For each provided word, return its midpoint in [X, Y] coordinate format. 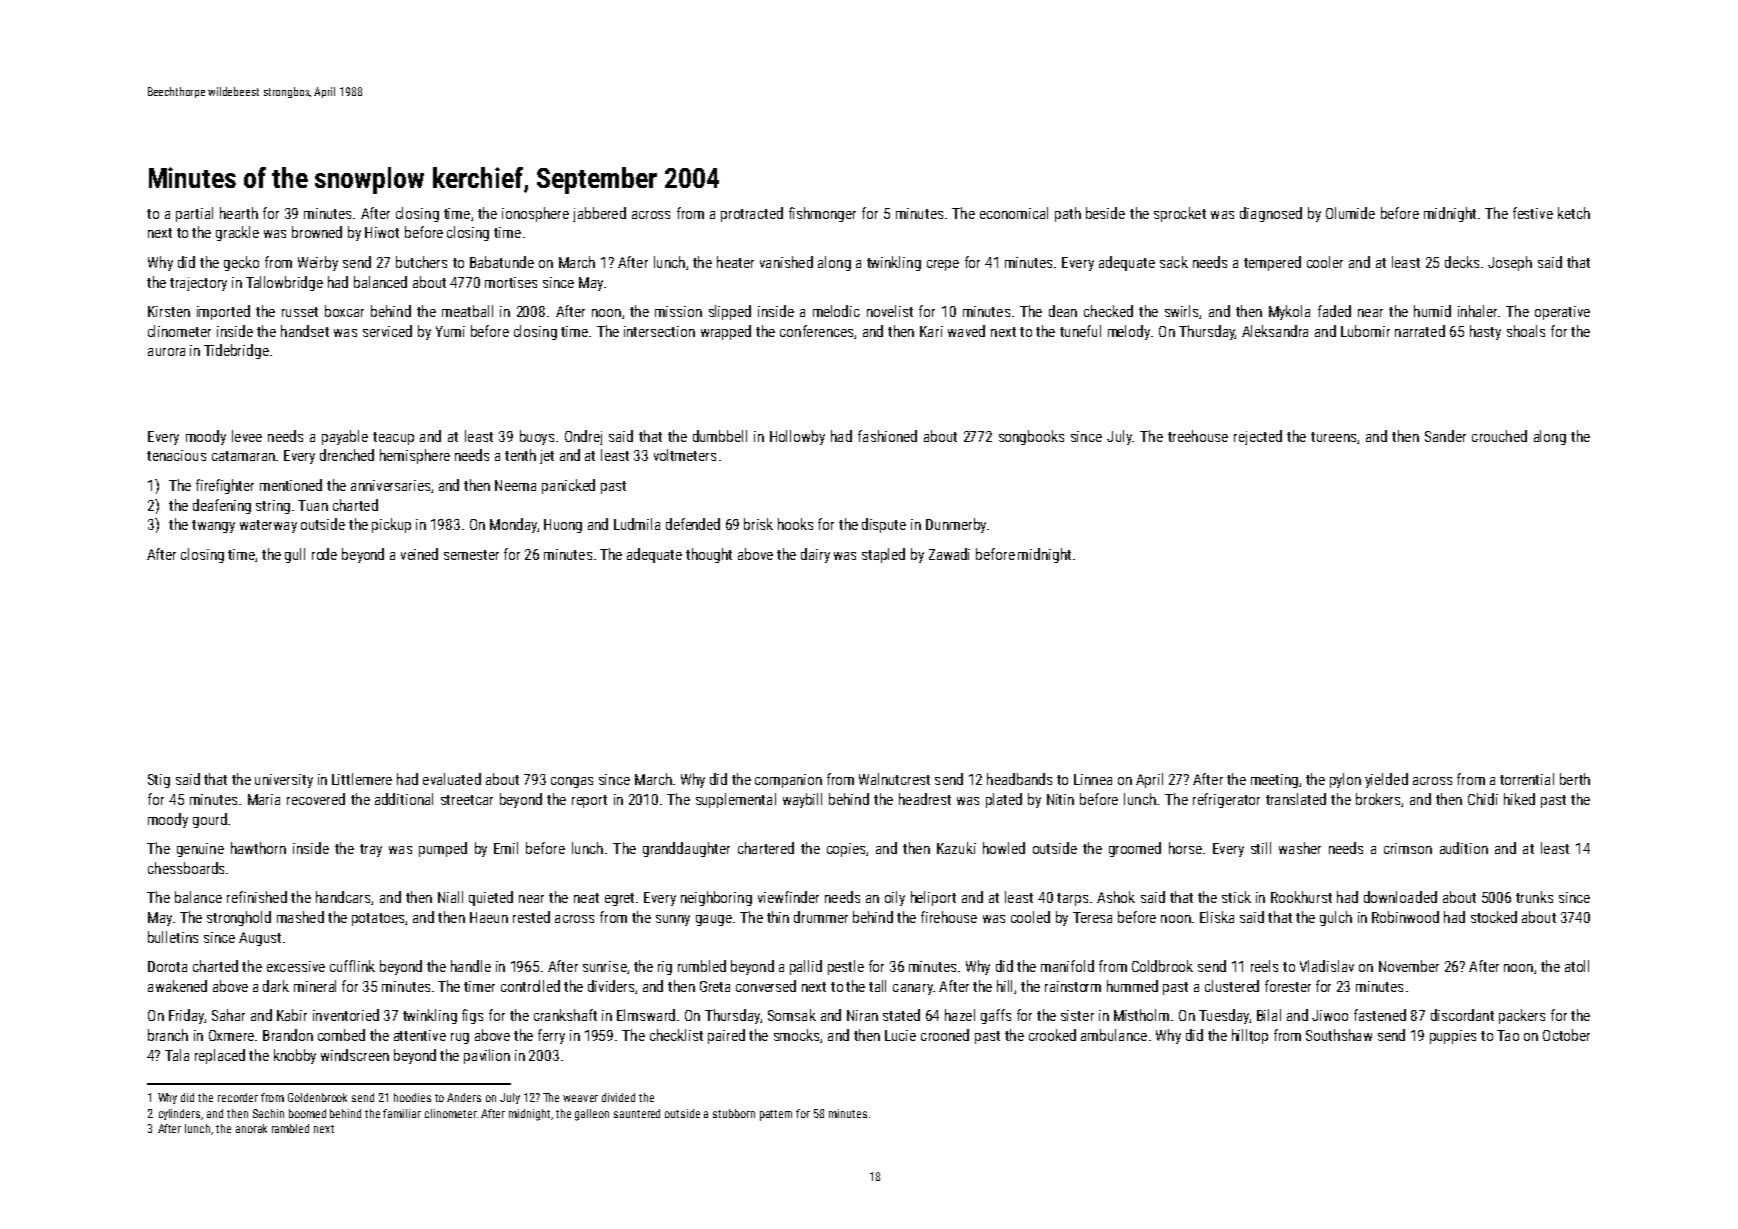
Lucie [900, 1035]
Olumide [1350, 213]
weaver [580, 1098]
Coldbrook [1162, 966]
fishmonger [822, 214]
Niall [450, 897]
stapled [883, 555]
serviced [387, 331]
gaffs [996, 1016]
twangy [213, 526]
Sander [1445, 436]
